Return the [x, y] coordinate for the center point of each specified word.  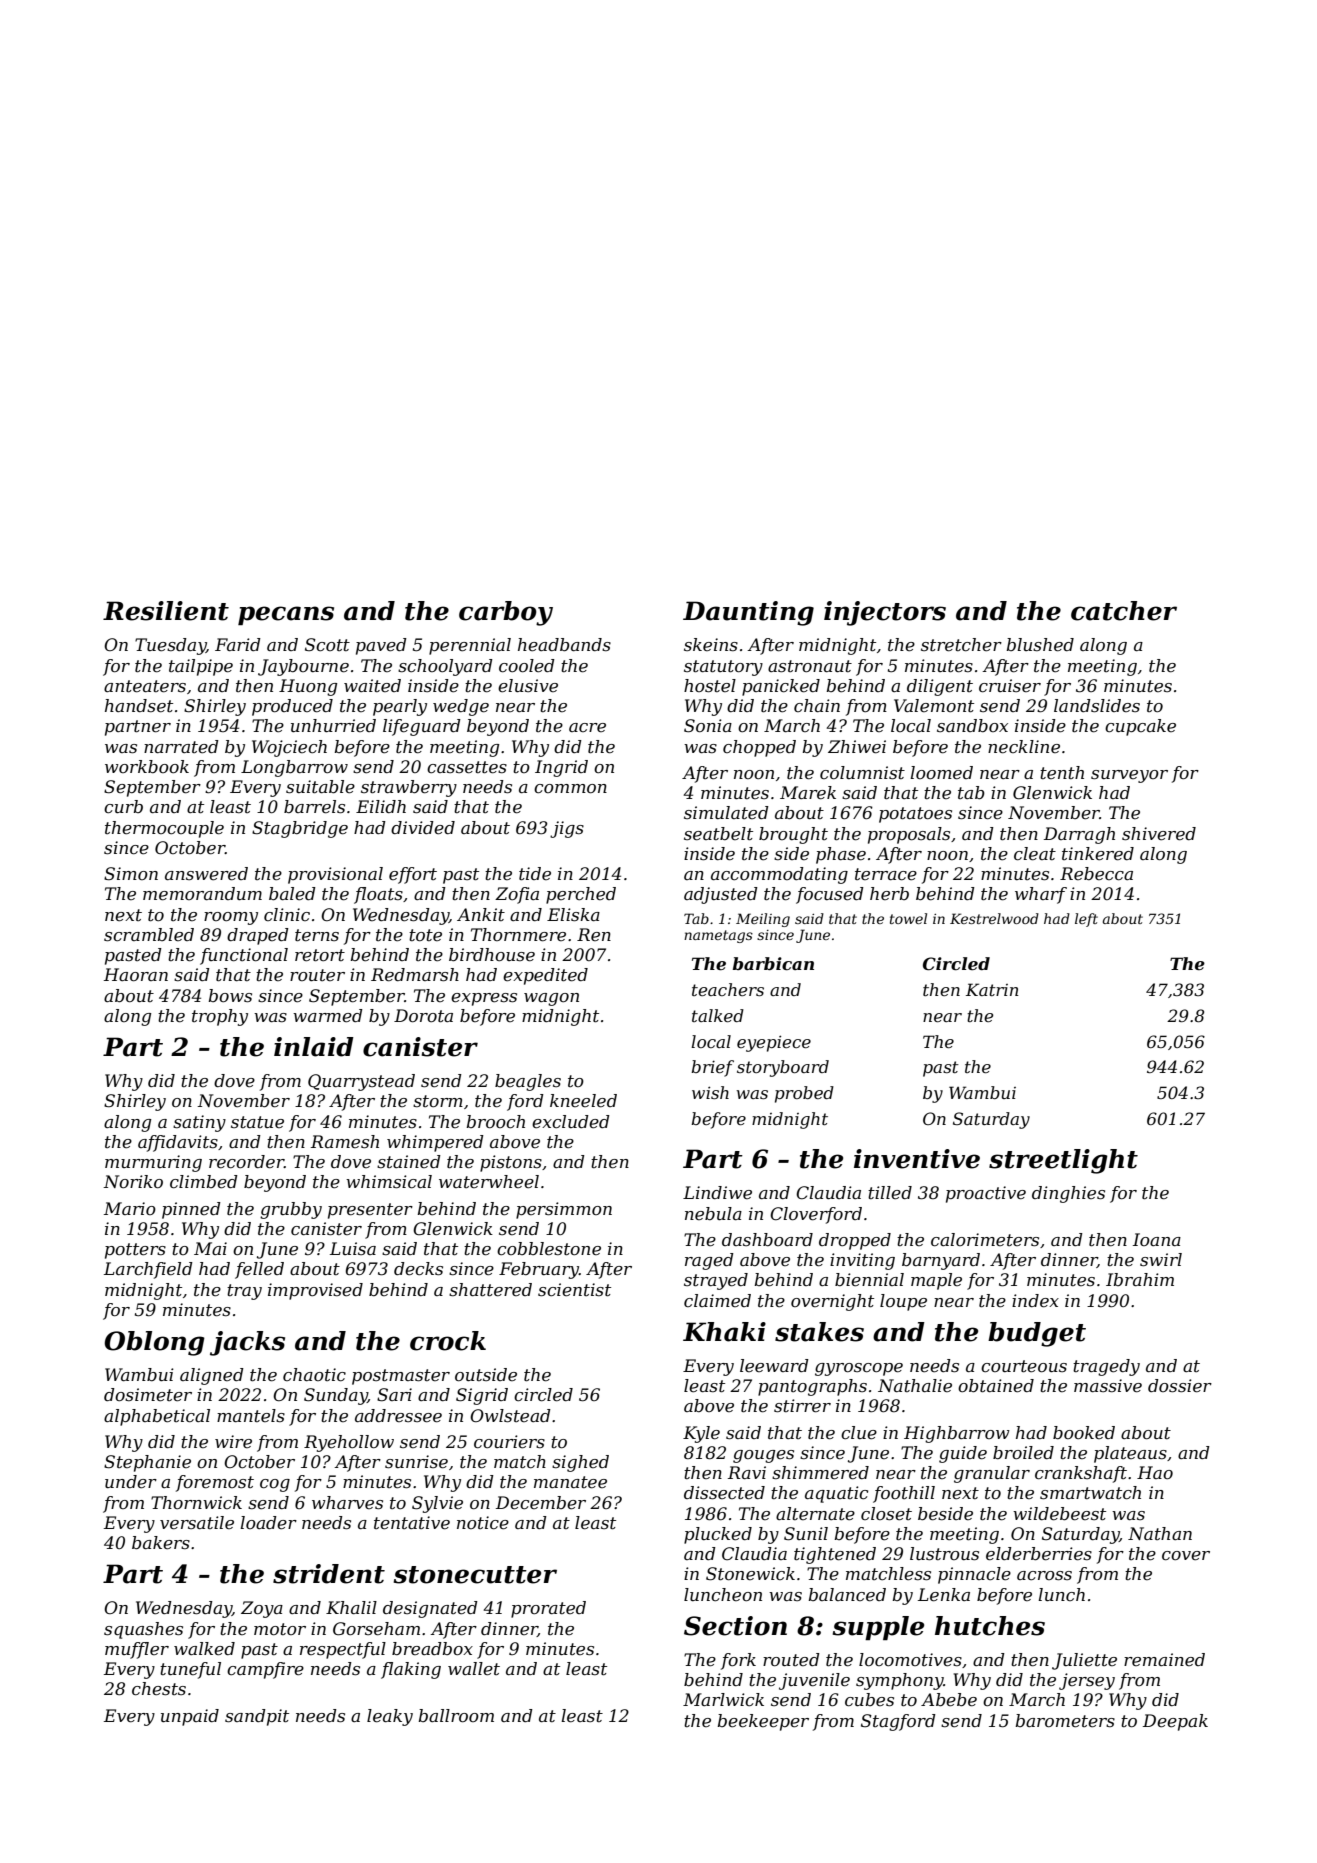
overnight [832, 1302]
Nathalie [915, 1385]
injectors [885, 613]
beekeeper [763, 1722]
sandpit [257, 1717]
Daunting [748, 613]
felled [259, 1270]
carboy [506, 613]
